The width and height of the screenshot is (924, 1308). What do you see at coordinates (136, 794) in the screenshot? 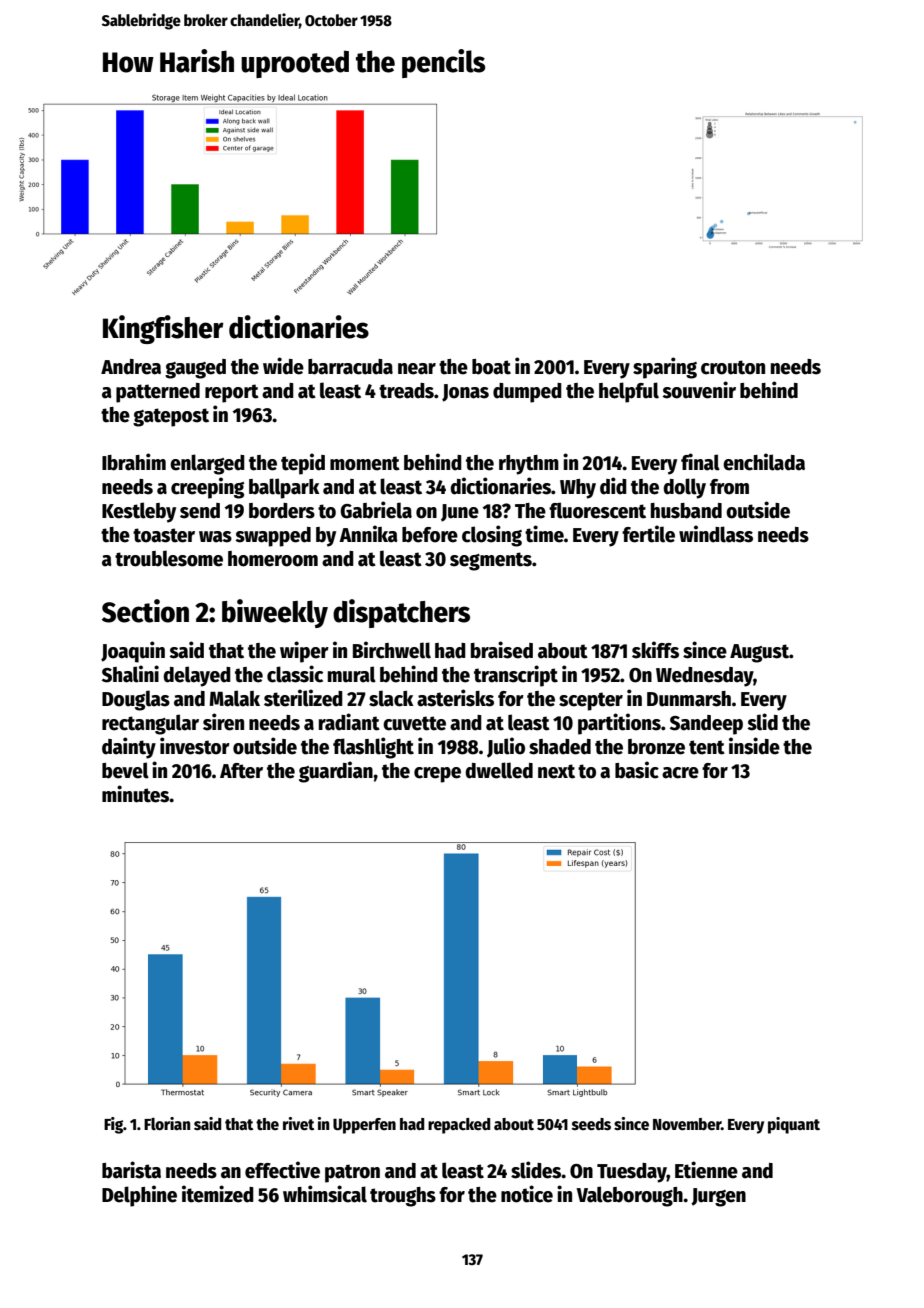
I see `minutes` at bounding box center [136, 794].
